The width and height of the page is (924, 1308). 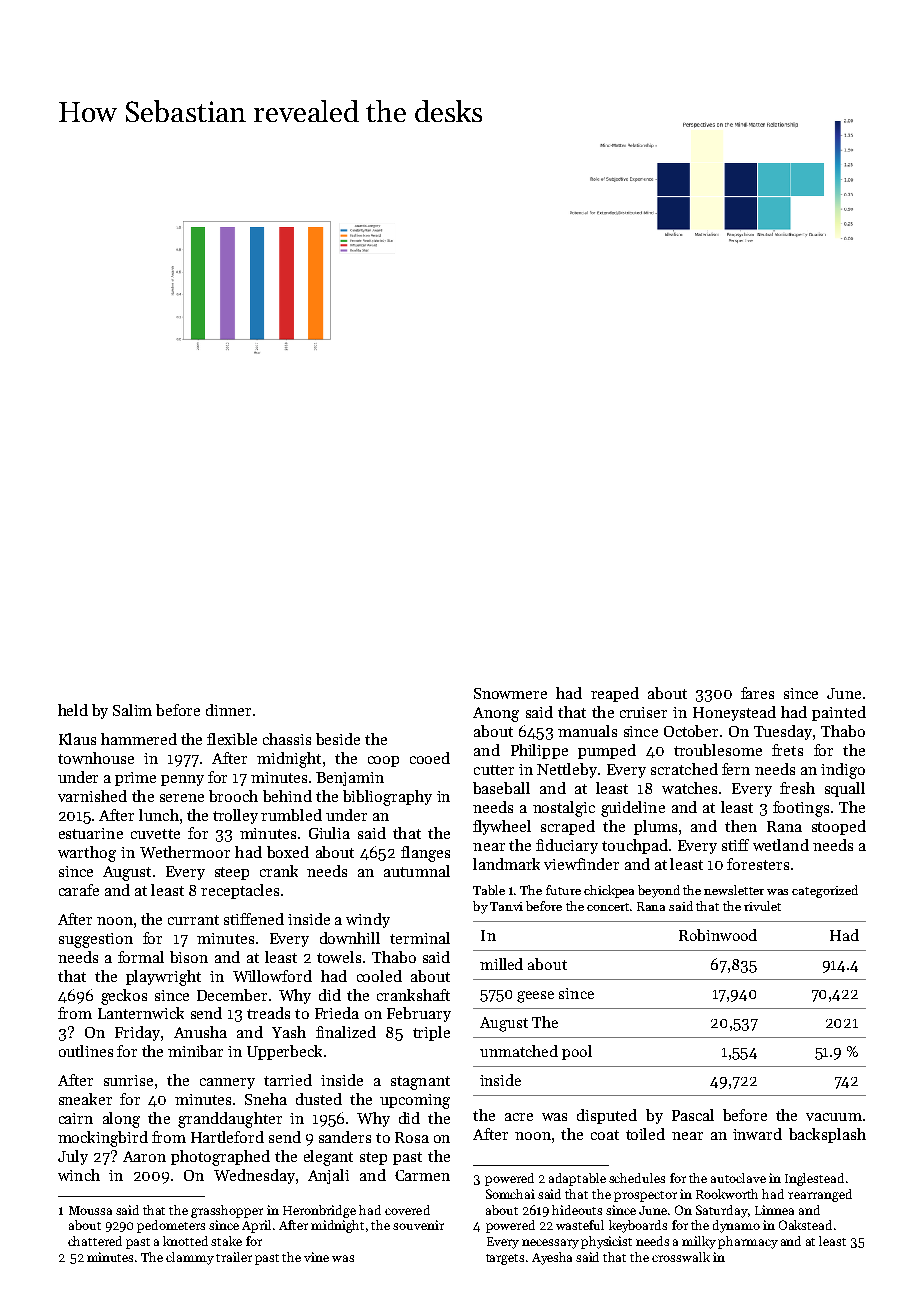 What do you see at coordinates (103, 1139) in the page?
I see `mockingbird` at bounding box center [103, 1139].
